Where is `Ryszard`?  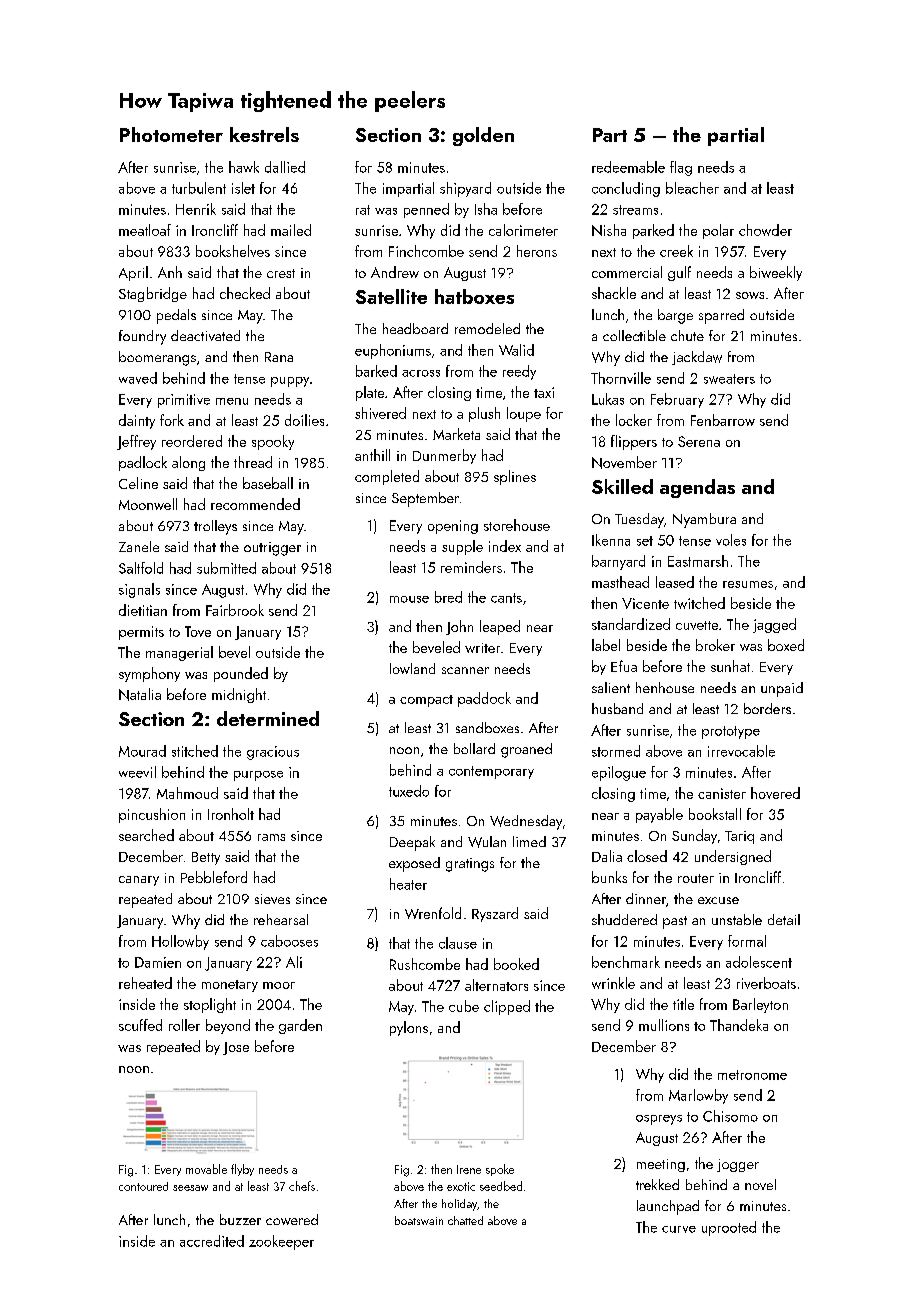 Ryszard is located at coordinates (495, 914).
